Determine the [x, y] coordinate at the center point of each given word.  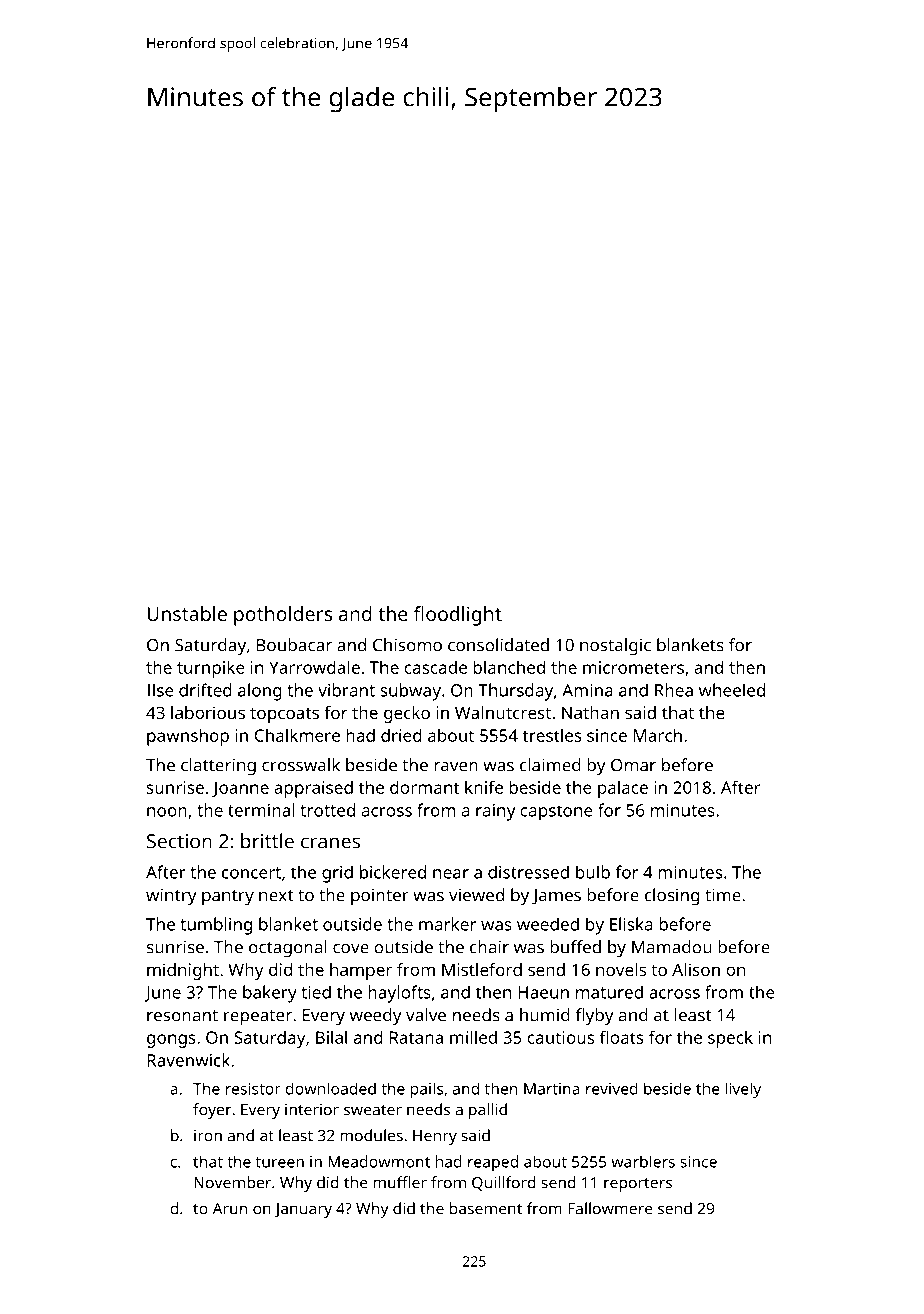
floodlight [458, 616]
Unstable [187, 613]
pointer [380, 897]
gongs [171, 1041]
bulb [593, 872]
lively [743, 1091]
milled [473, 1037]
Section [179, 841]
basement [486, 1208]
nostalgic [615, 647]
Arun [230, 1209]
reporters [638, 1185]
